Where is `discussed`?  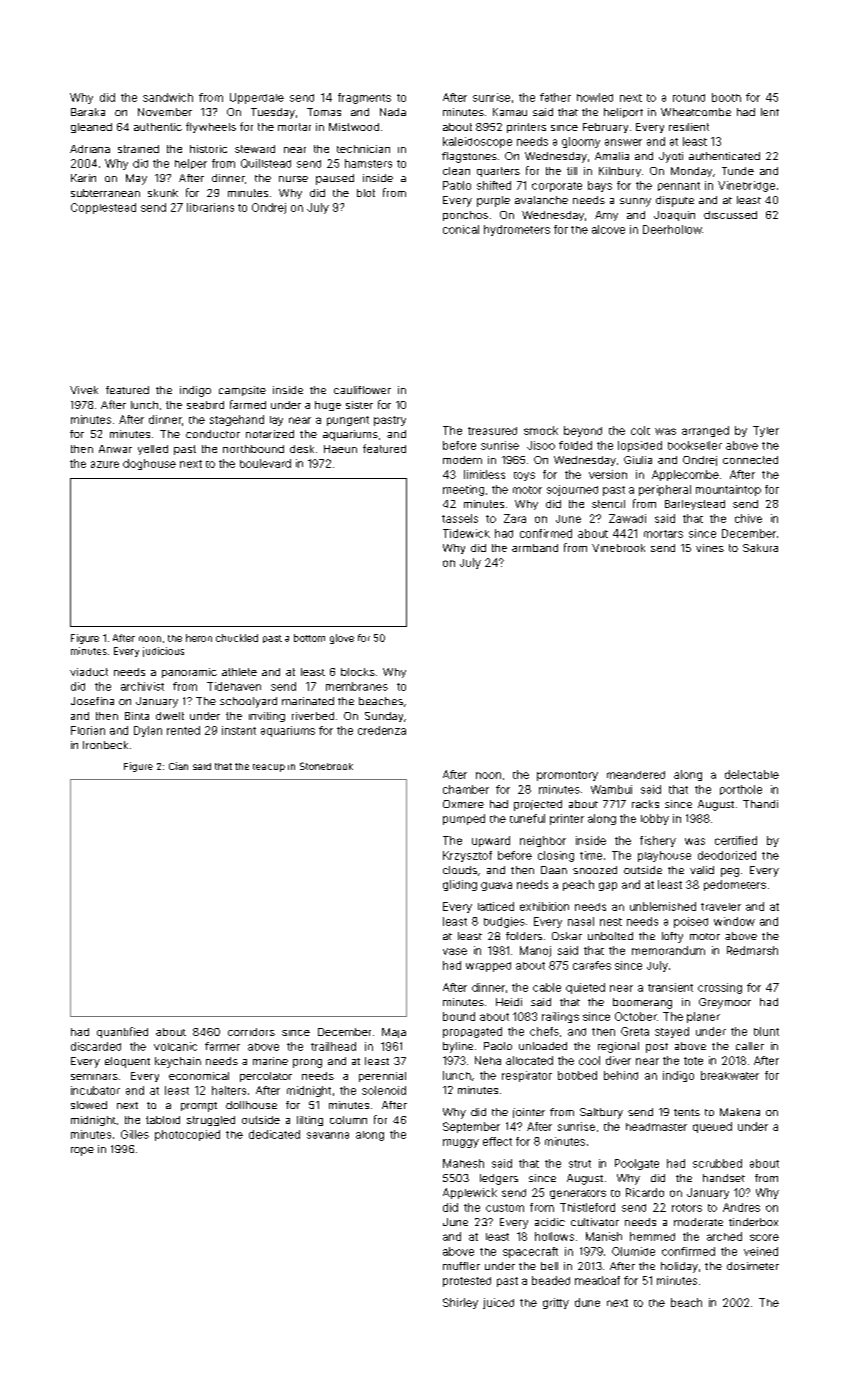
discussed is located at coordinates (730, 215).
